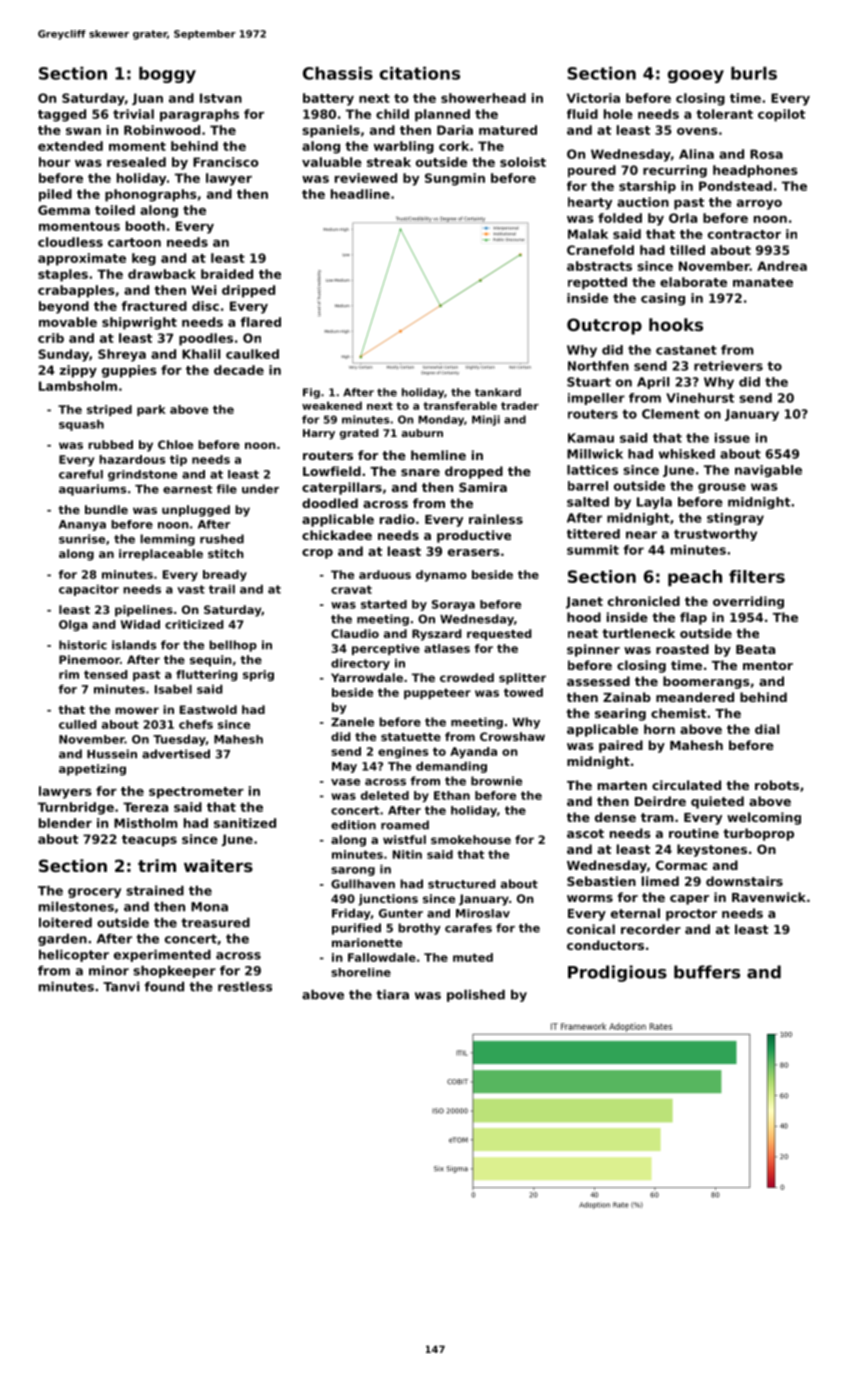 Image resolution: width=849 pixels, height=1400 pixels. I want to click on sarong, so click(353, 871).
